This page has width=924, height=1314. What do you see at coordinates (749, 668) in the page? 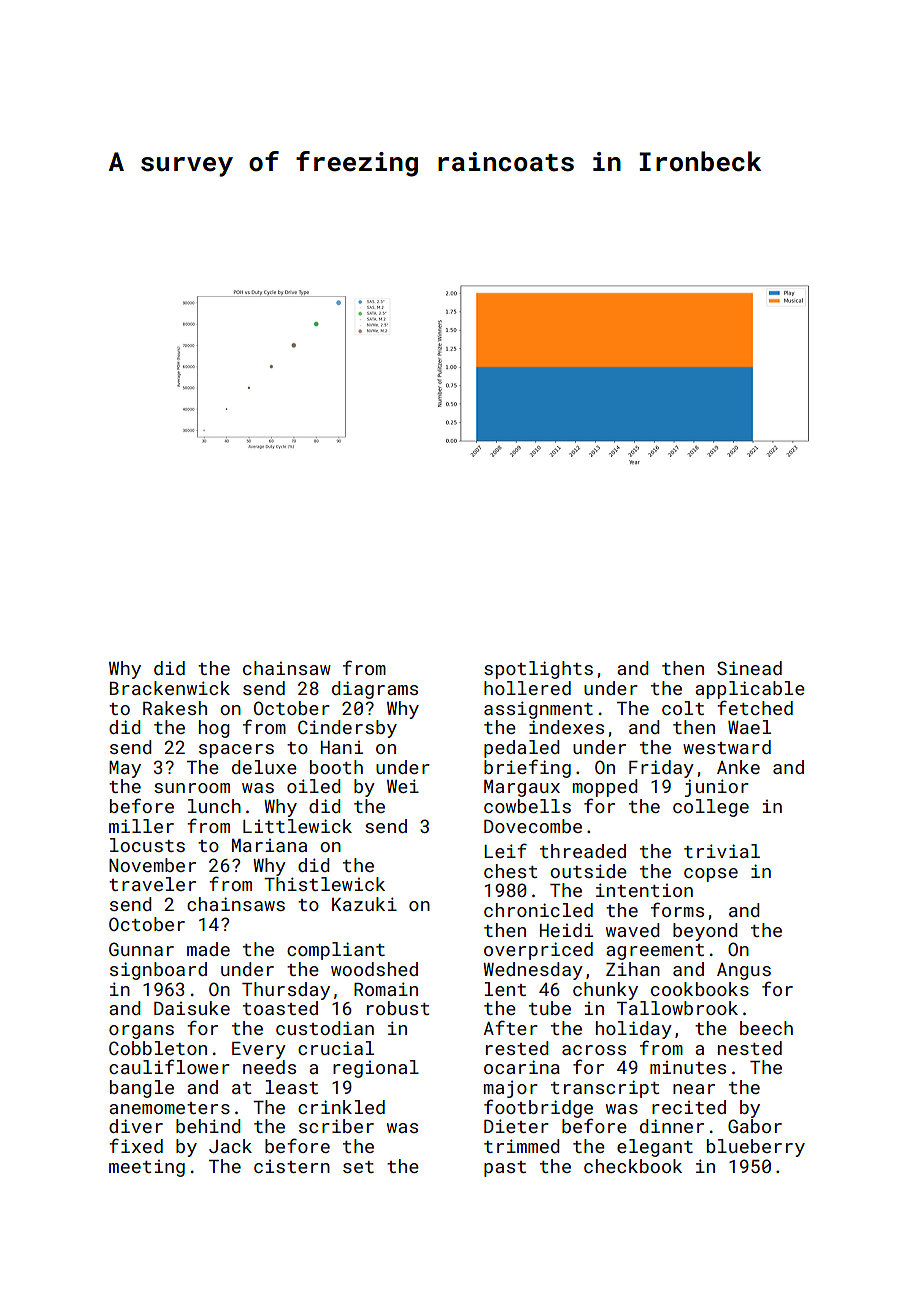
I see `Sinead` at bounding box center [749, 668].
